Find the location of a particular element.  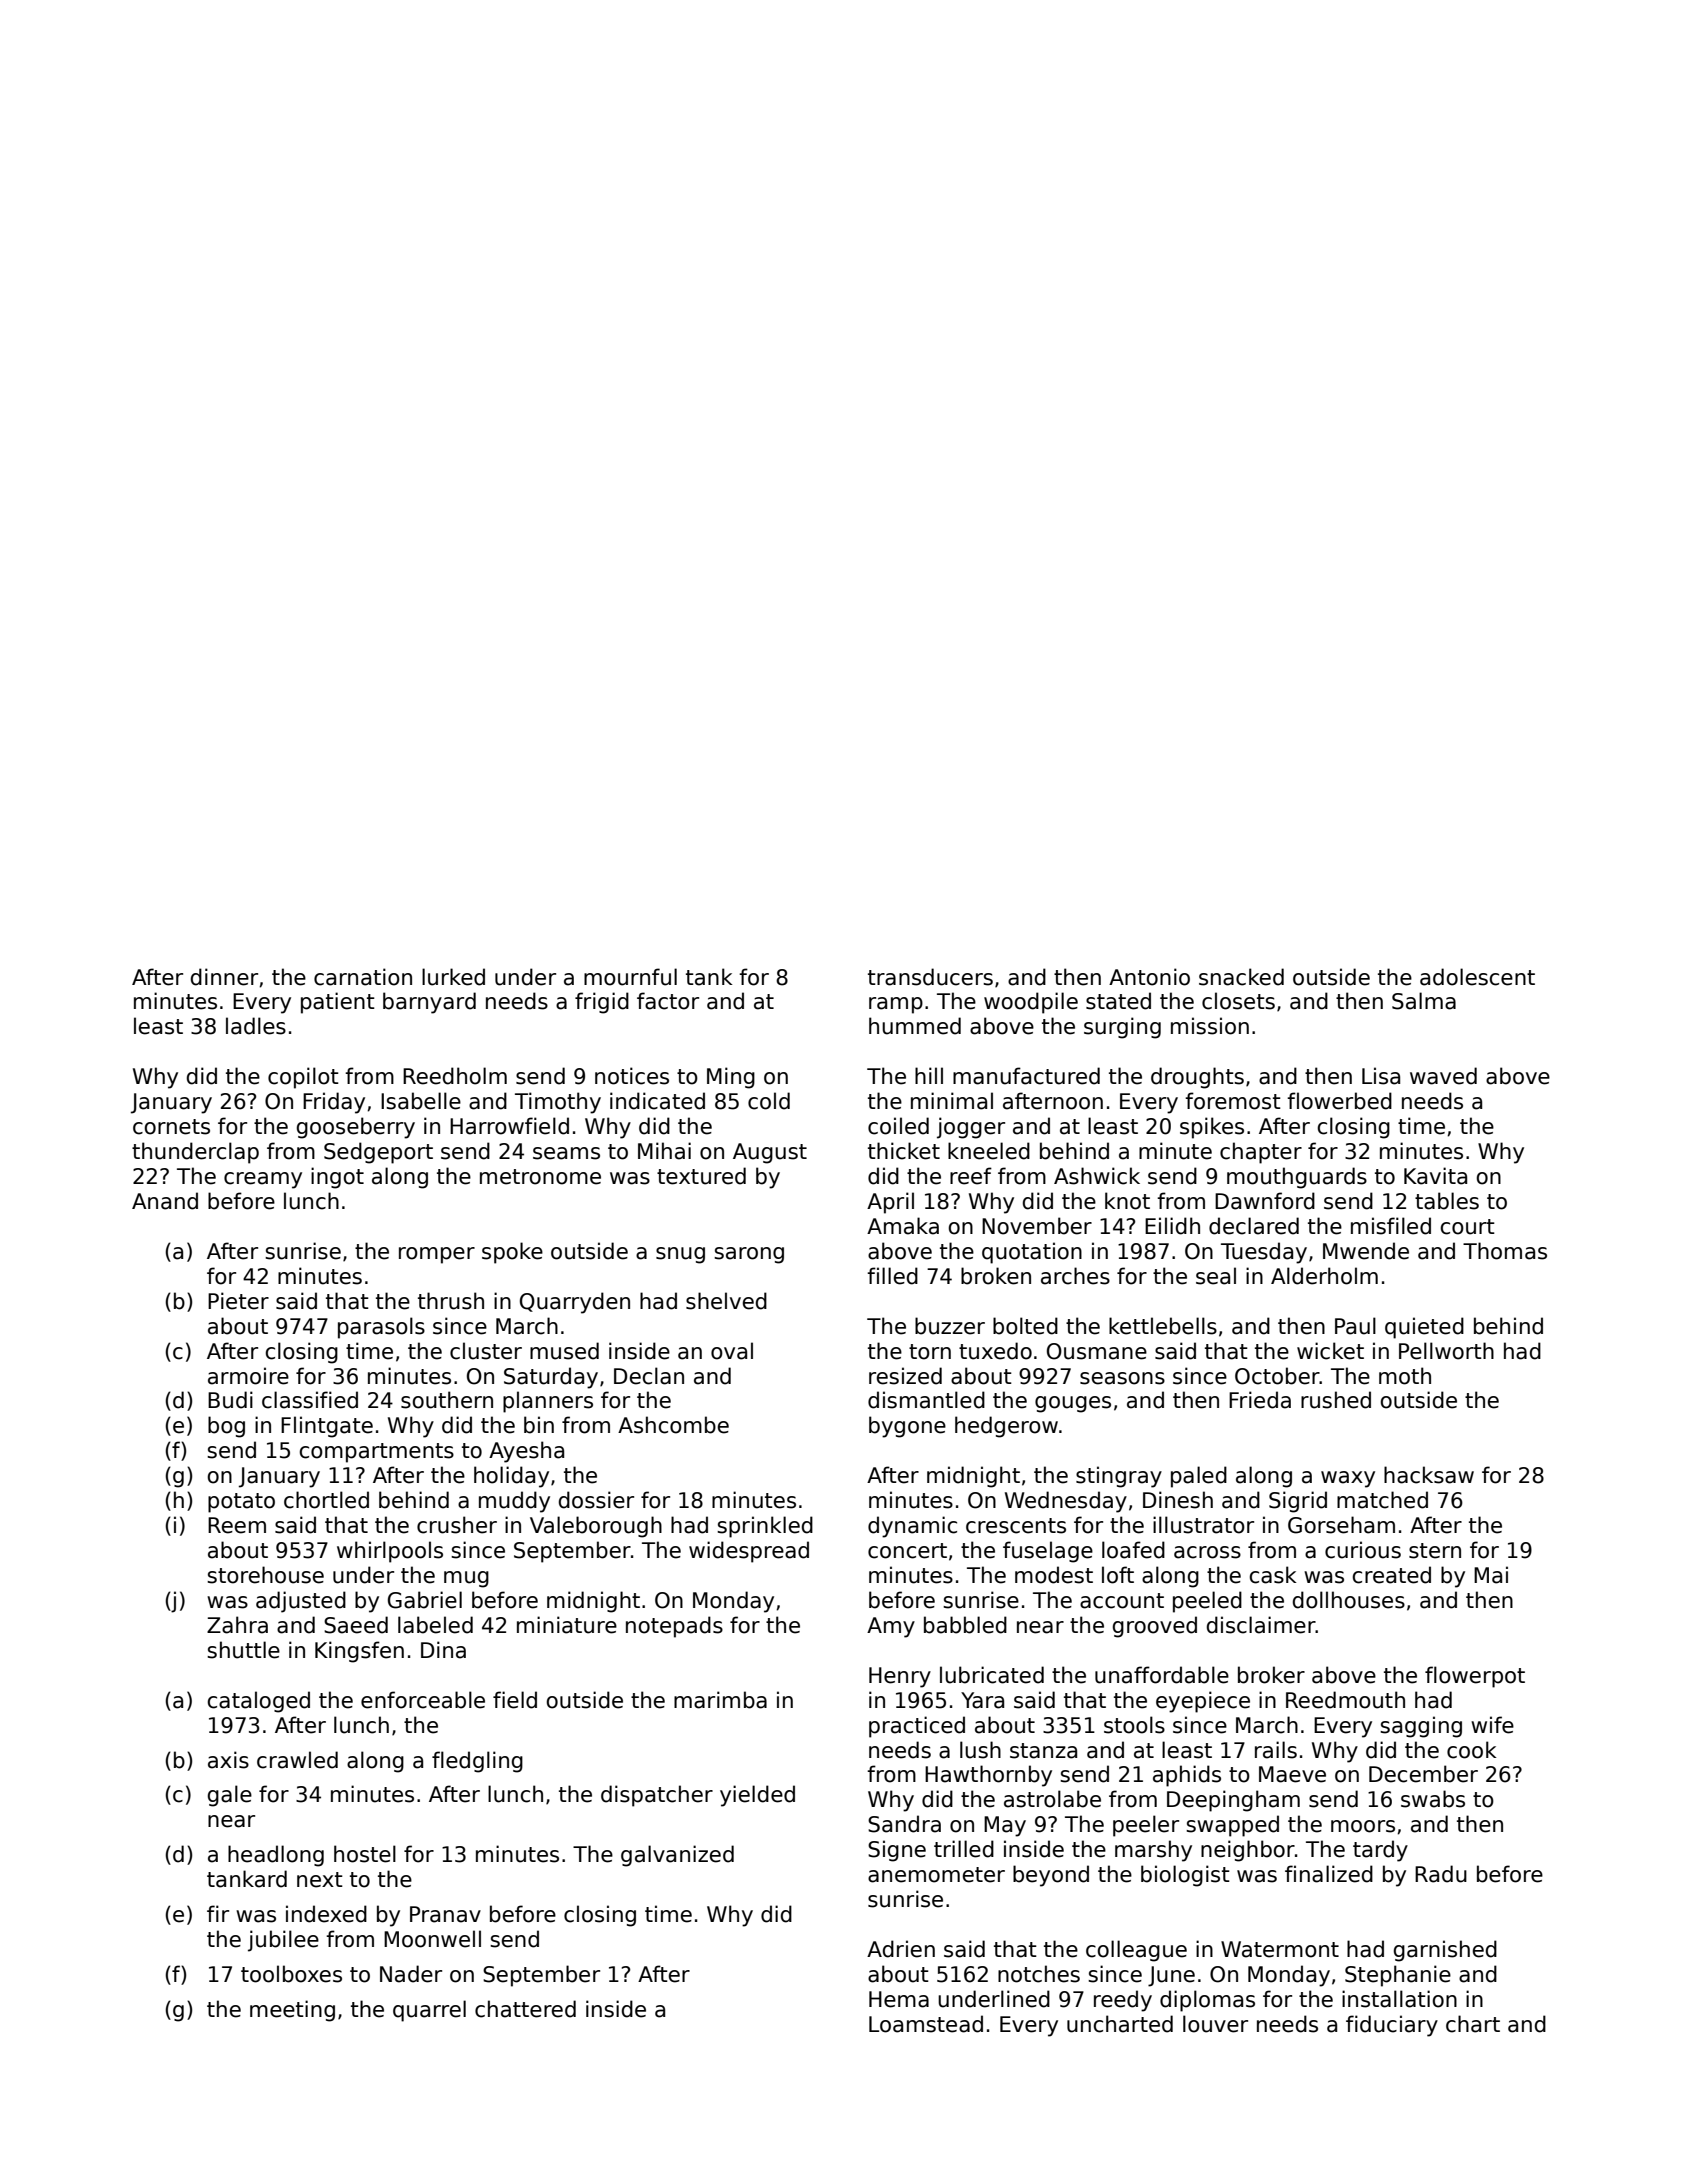

oval is located at coordinates (732, 1351).
